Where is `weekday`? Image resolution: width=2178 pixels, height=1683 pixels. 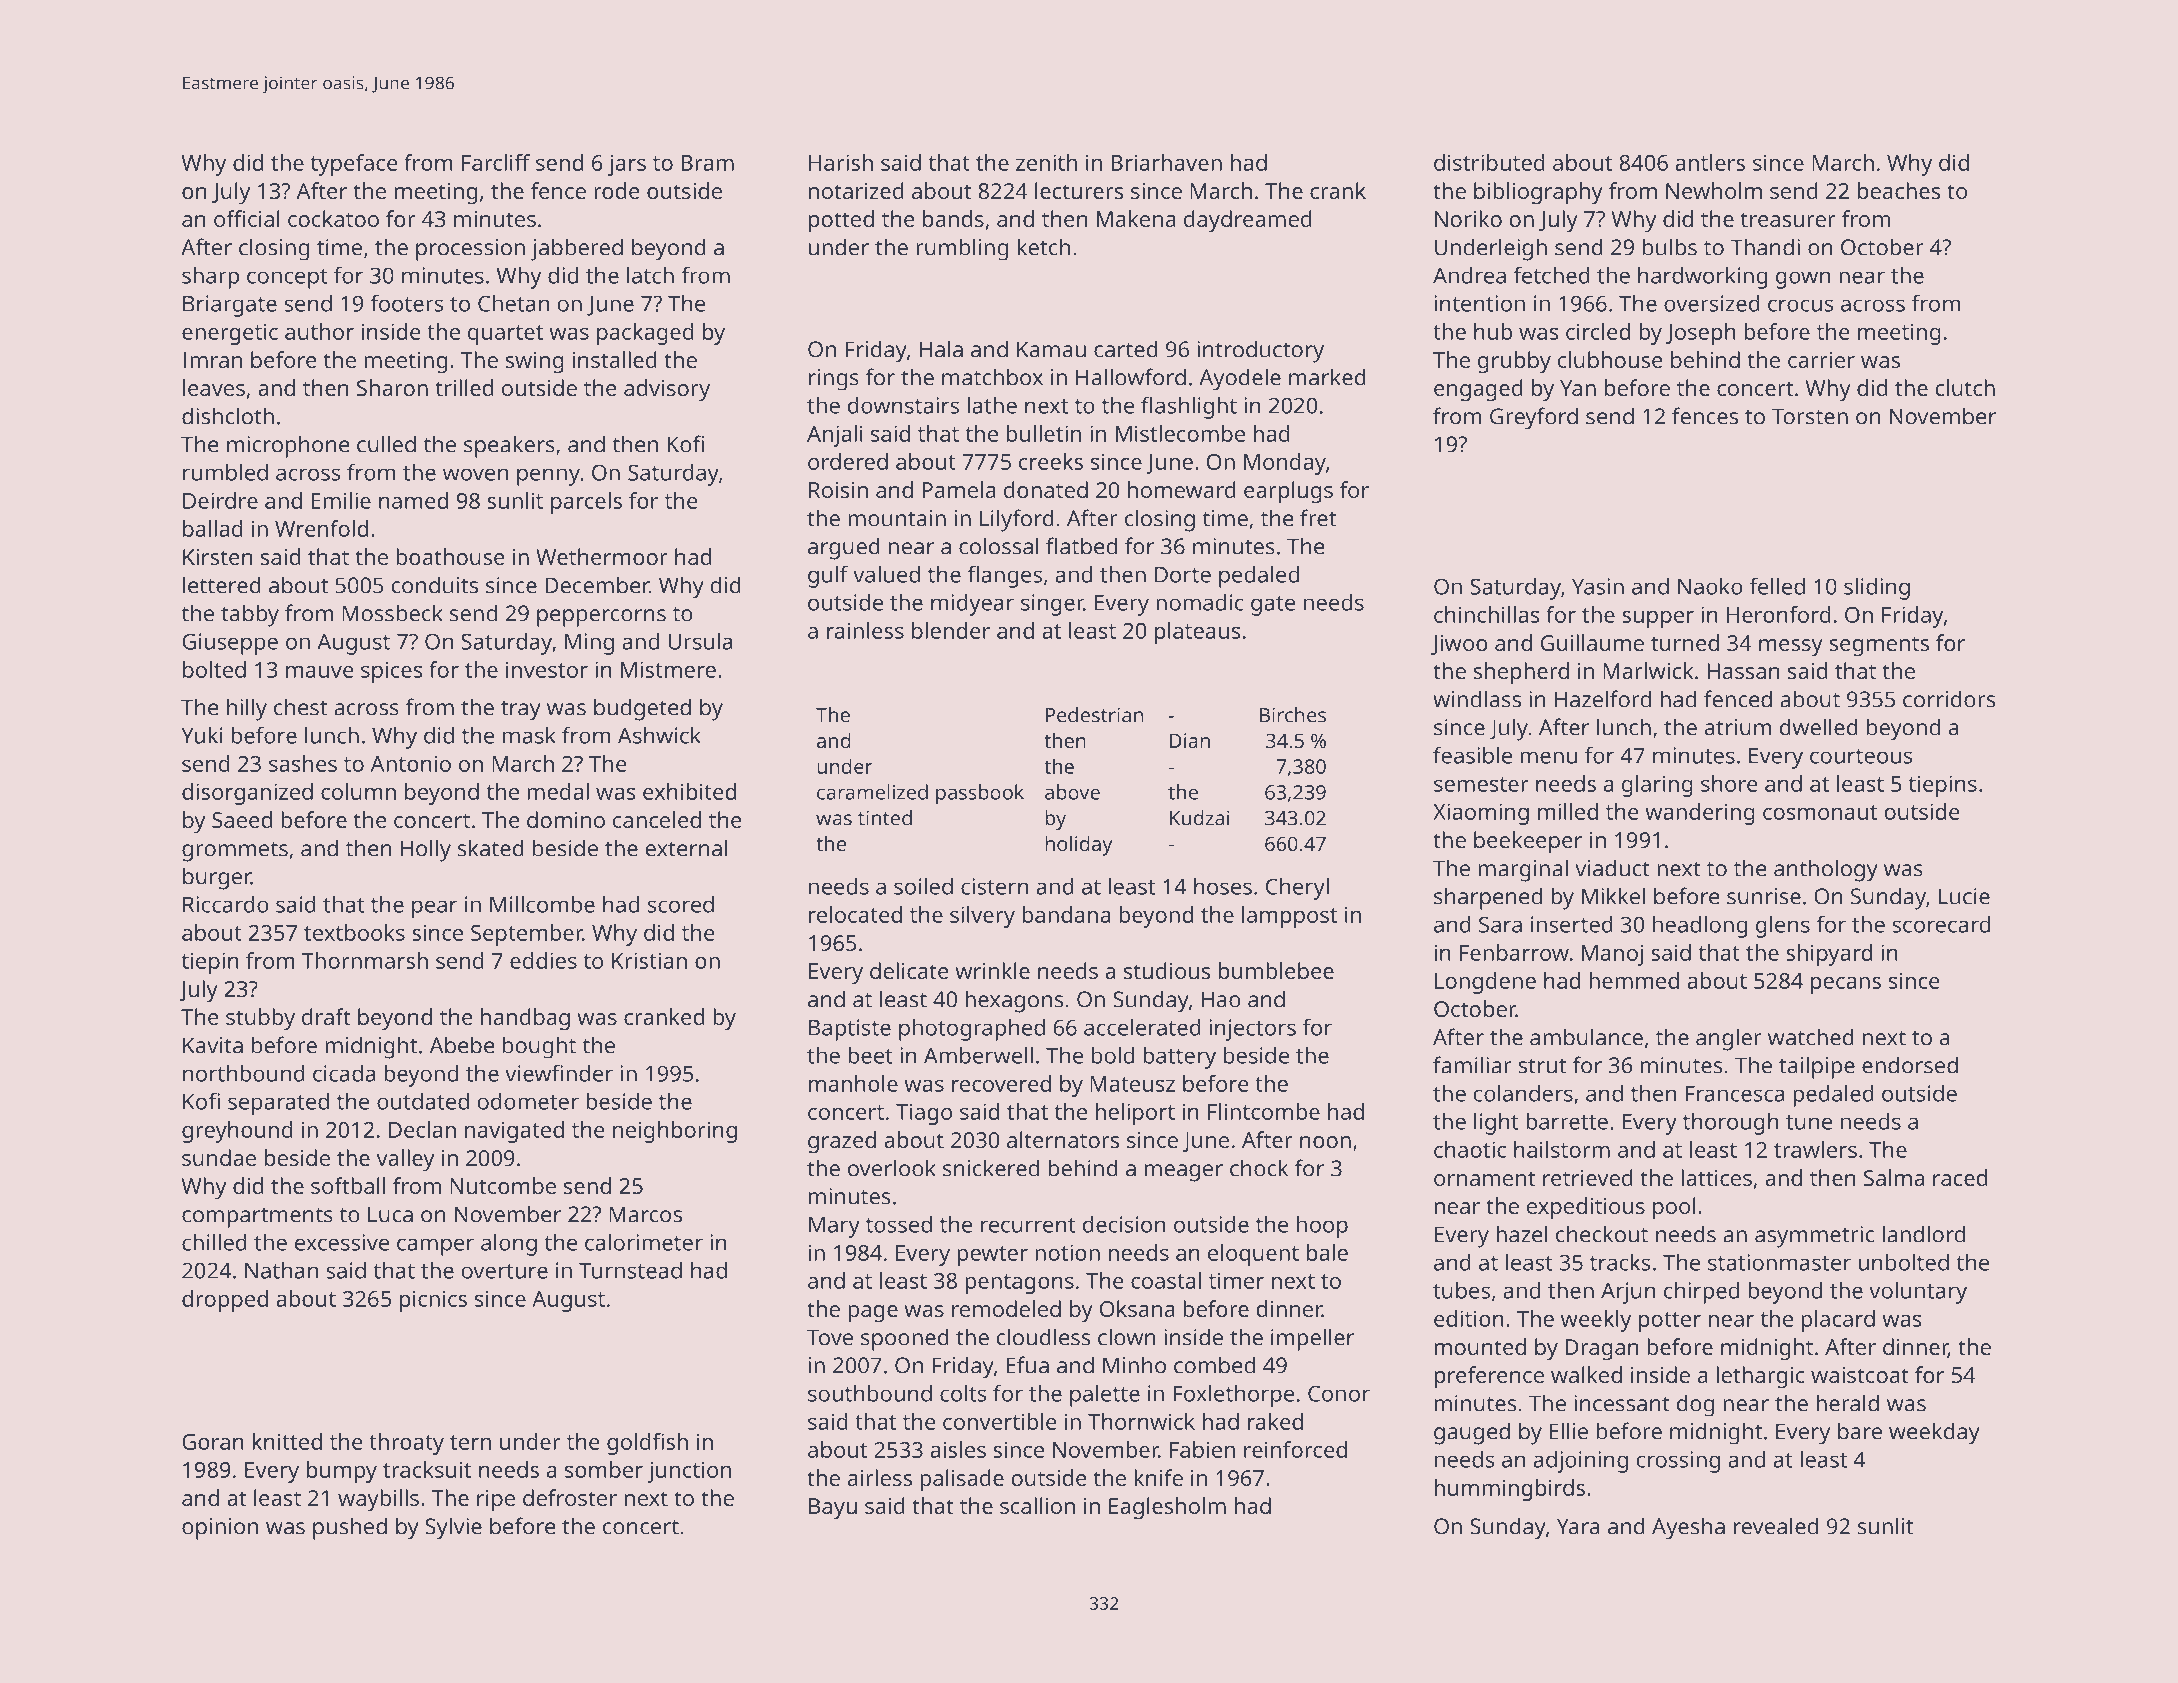
weekday is located at coordinates (1934, 1433).
